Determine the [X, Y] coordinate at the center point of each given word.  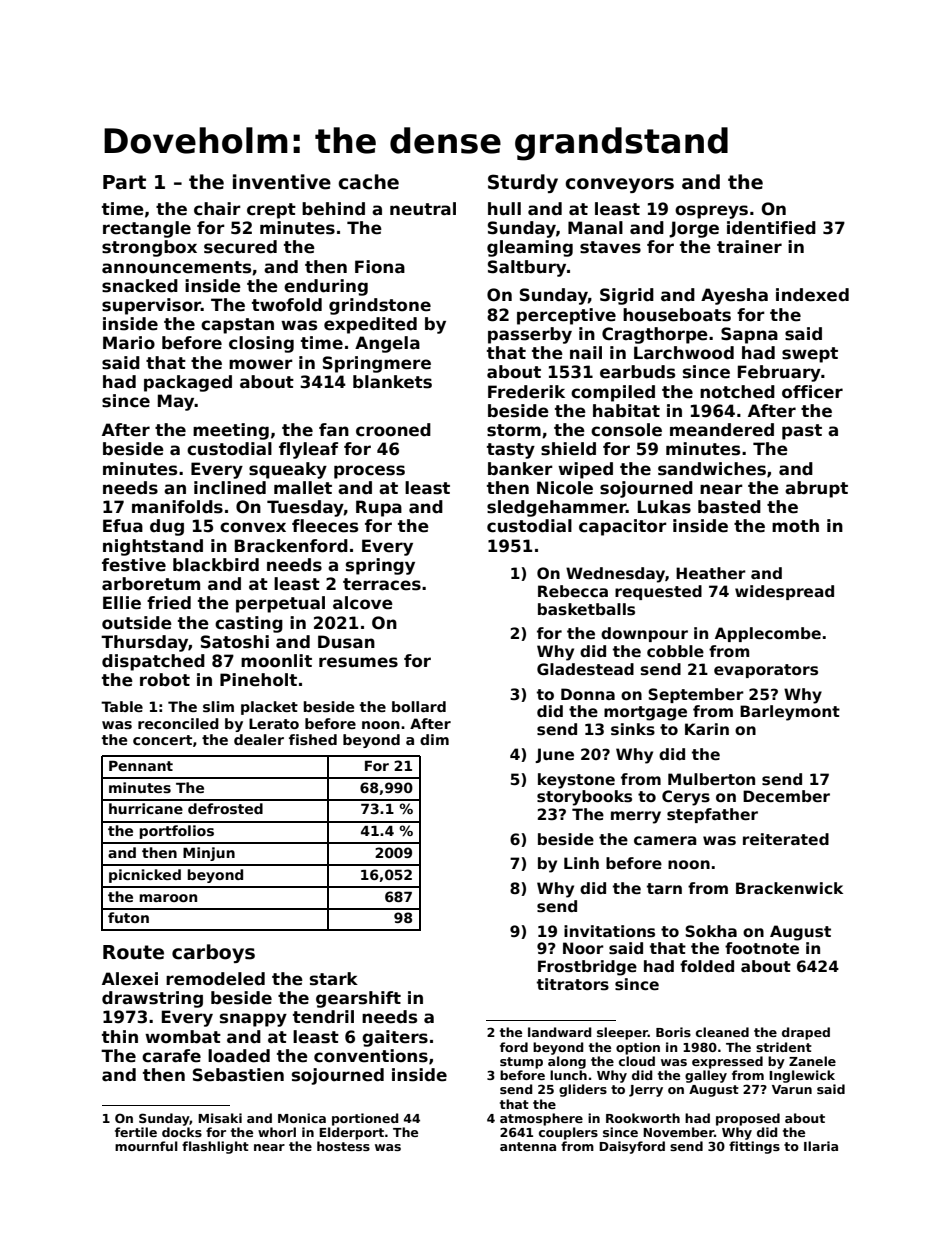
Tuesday [305, 508]
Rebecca [573, 591]
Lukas [664, 507]
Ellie [122, 603]
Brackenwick [789, 888]
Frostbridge [587, 968]
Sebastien [238, 1075]
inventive [282, 182]
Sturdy [523, 183]
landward [560, 1032]
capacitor [623, 527]
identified [771, 228]
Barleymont [790, 713]
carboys [213, 953]
